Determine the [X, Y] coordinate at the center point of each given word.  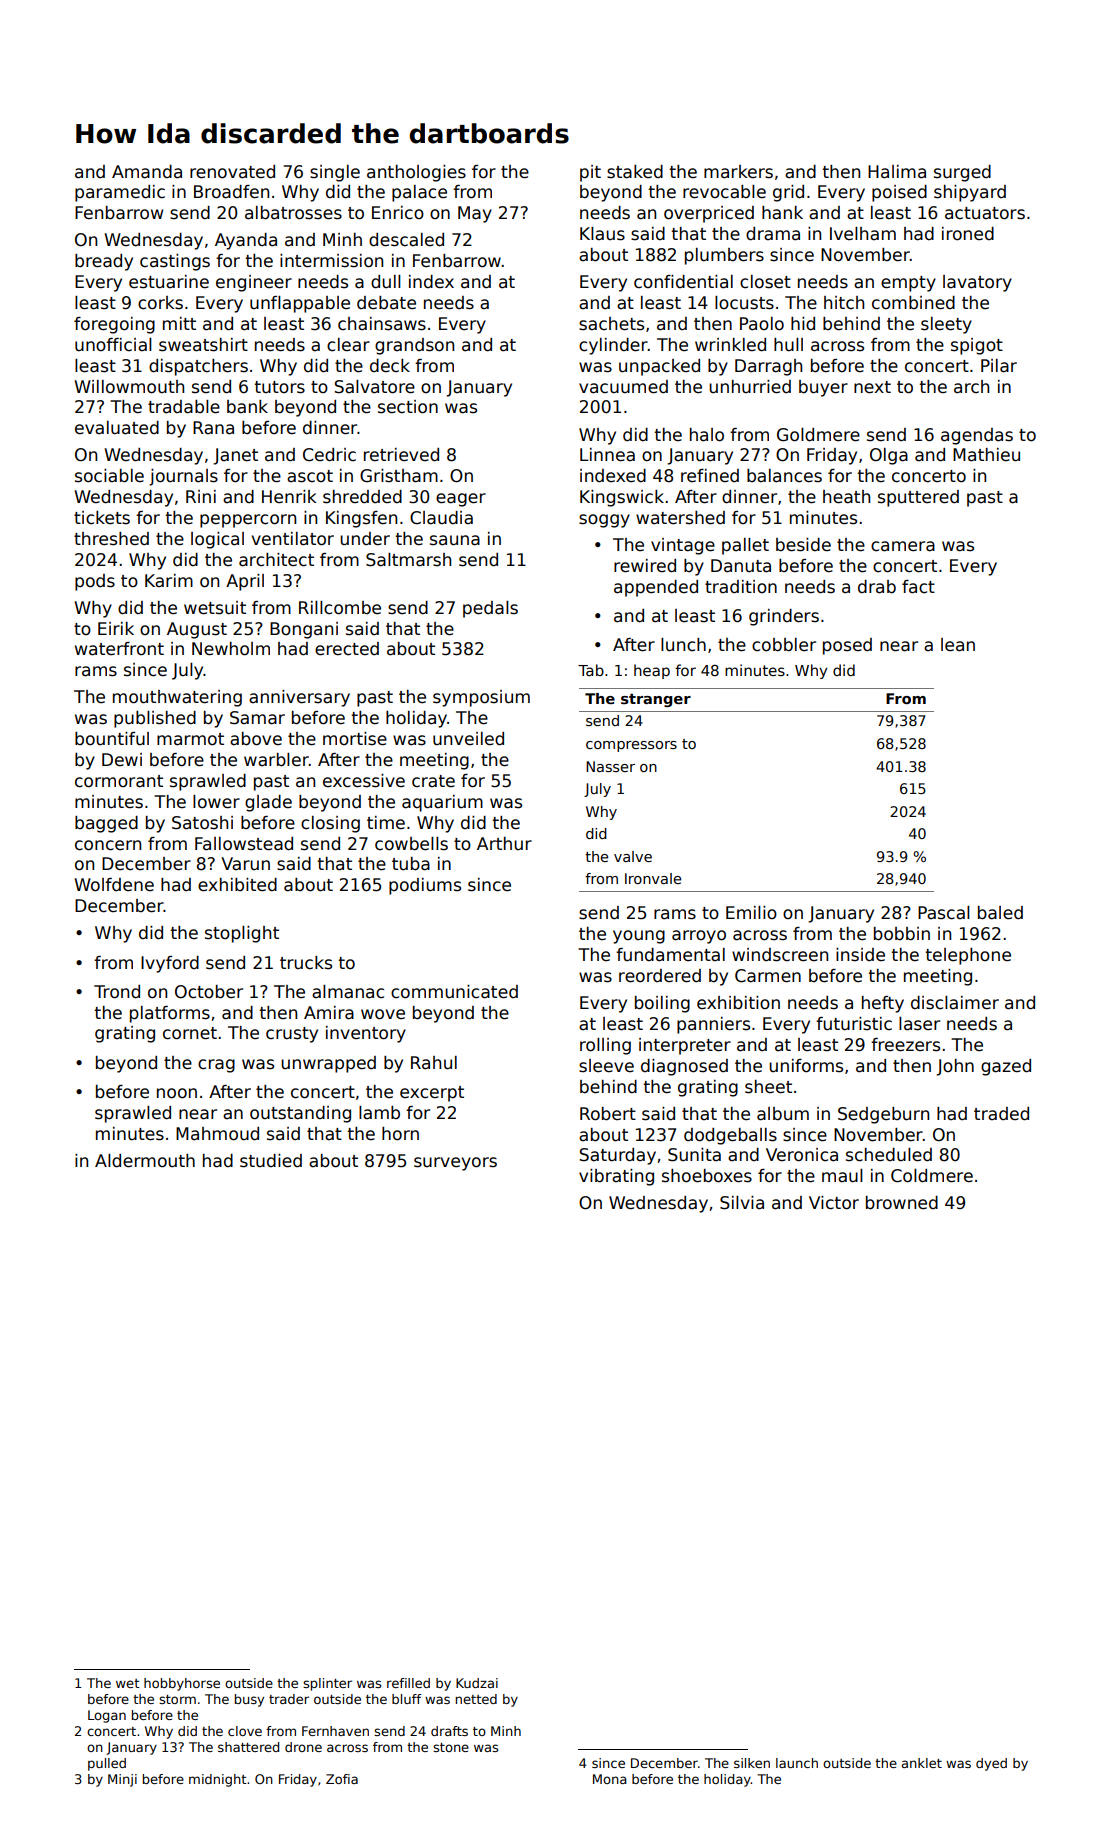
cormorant [119, 781]
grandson [414, 346]
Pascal [944, 913]
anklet [921, 1763]
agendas [977, 436]
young [639, 937]
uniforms [806, 1066]
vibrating [616, 1177]
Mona [610, 1779]
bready [104, 262]
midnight [218, 1780]
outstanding [300, 1114]
